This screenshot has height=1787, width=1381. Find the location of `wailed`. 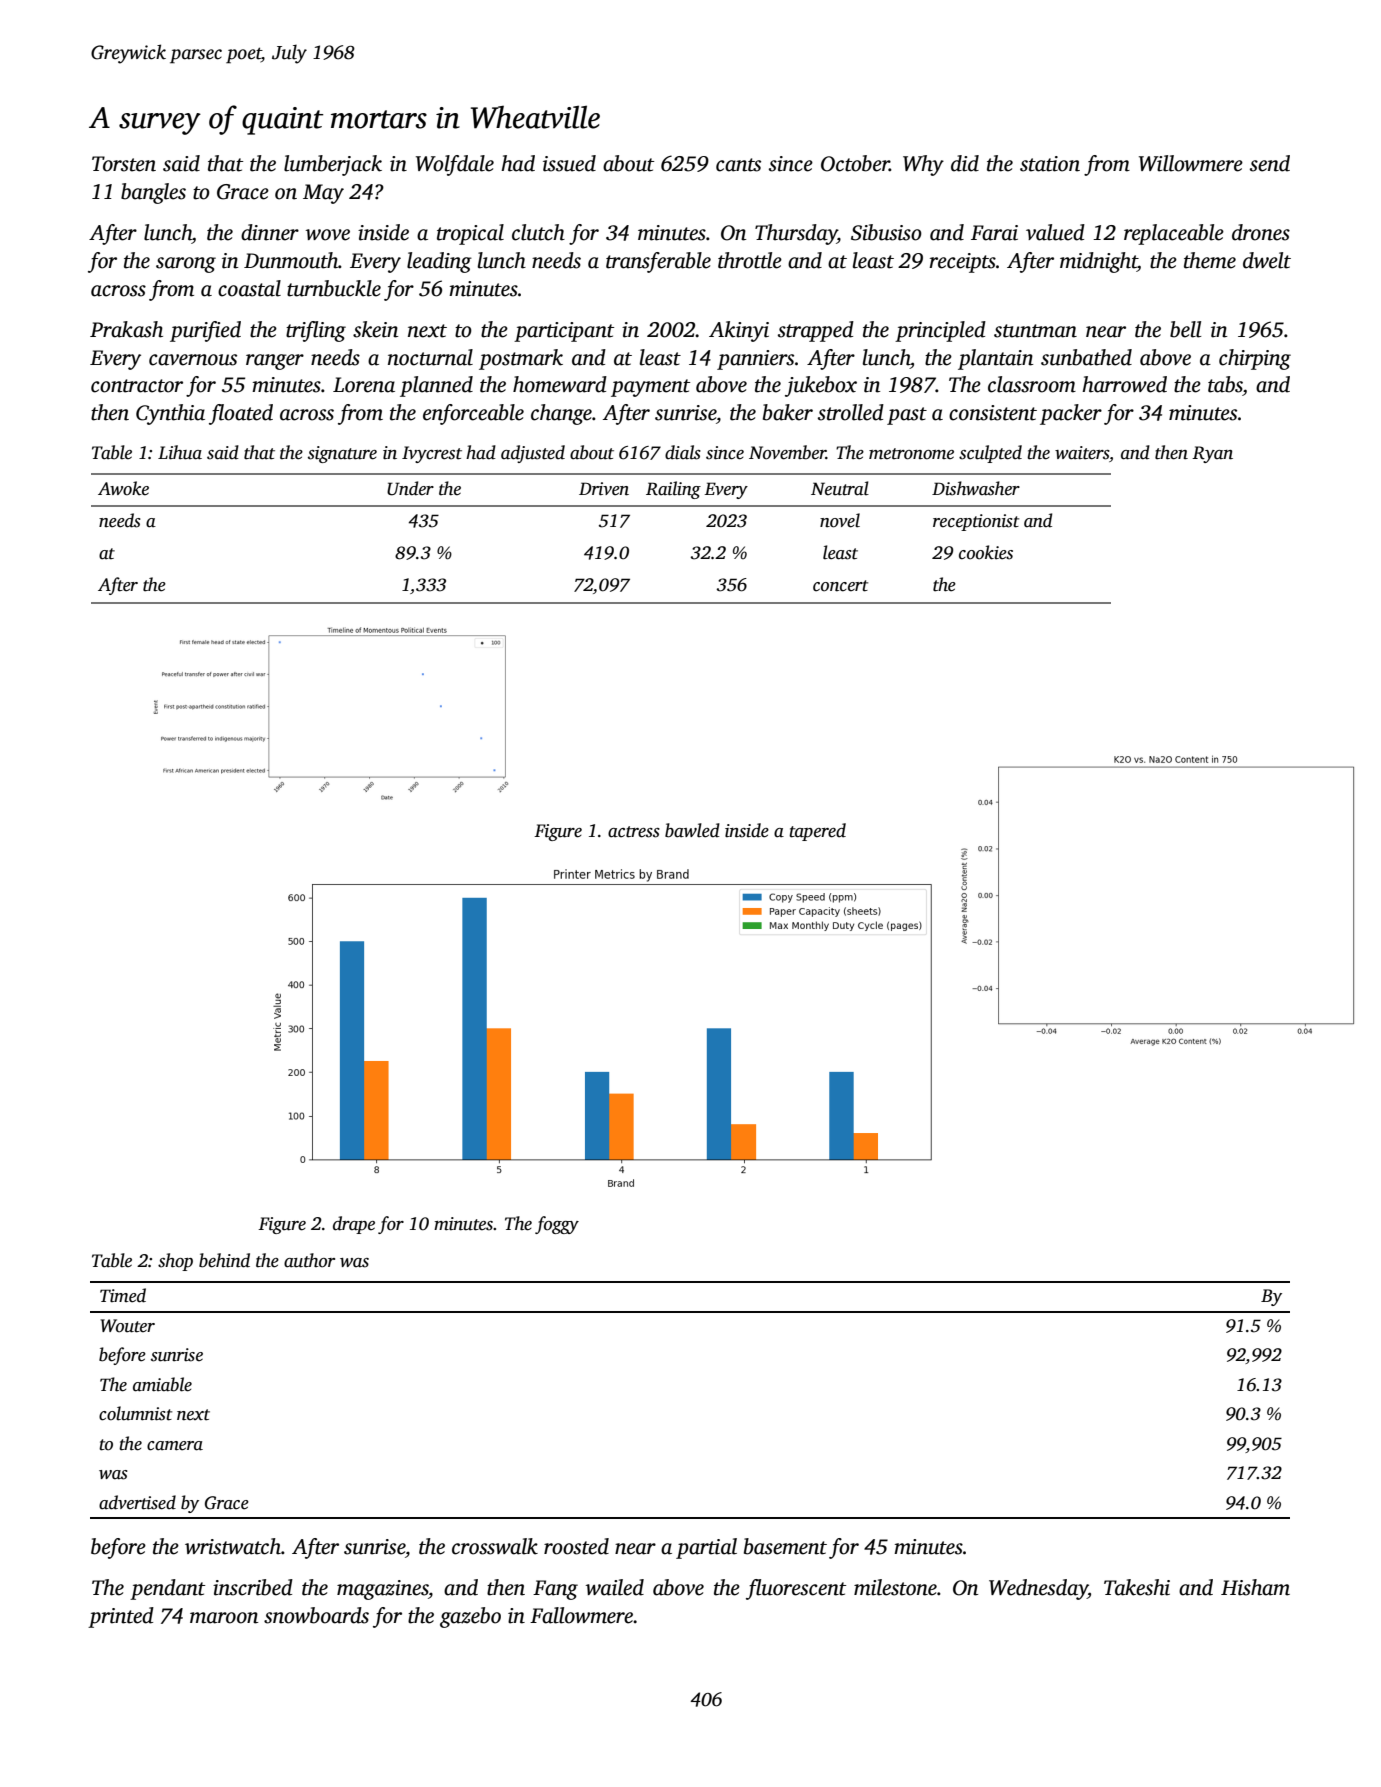

wailed is located at coordinates (615, 1587).
